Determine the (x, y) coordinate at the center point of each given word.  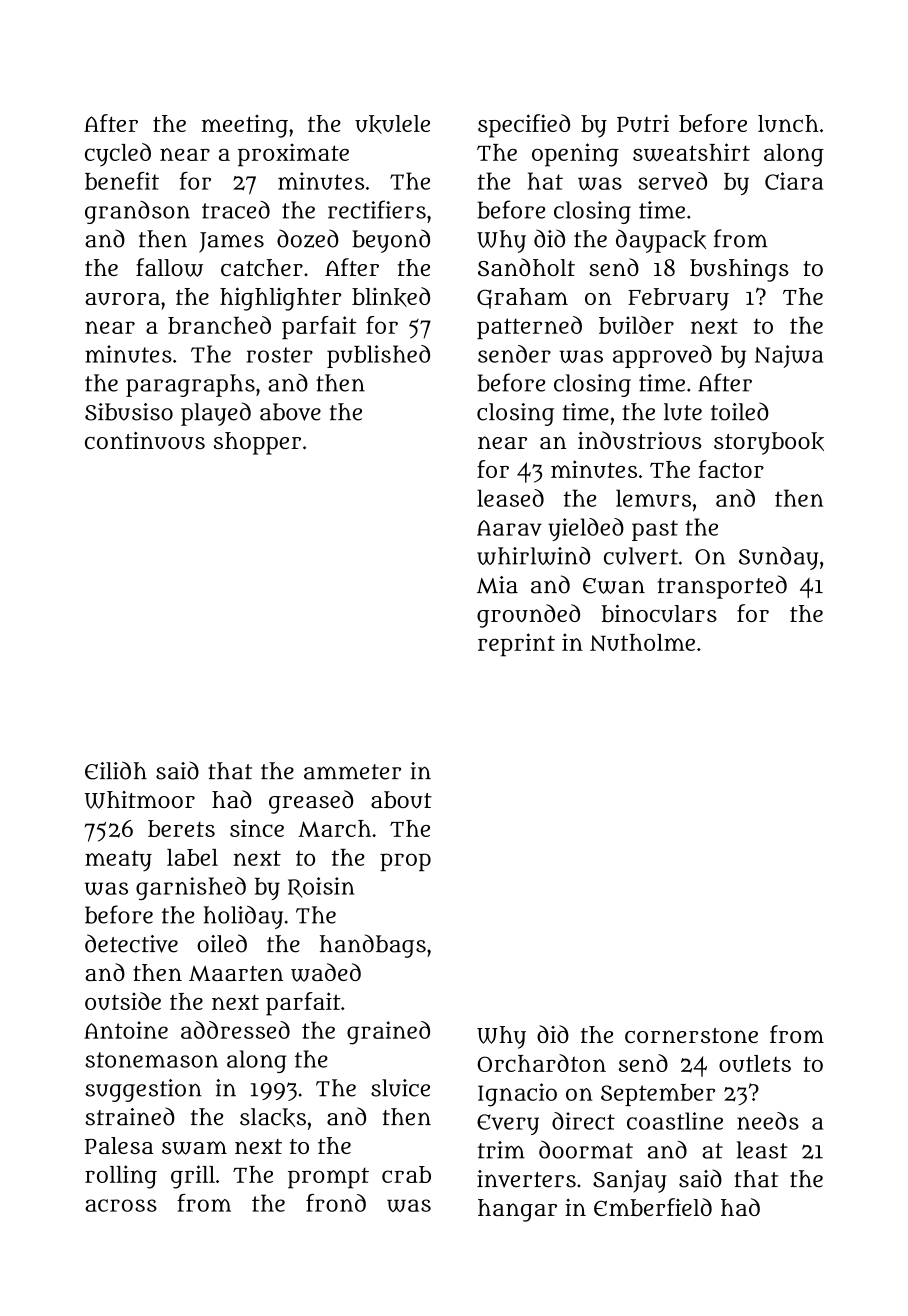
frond (336, 1203)
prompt (328, 1178)
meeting (245, 126)
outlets (755, 1063)
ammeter (352, 772)
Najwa (789, 356)
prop (405, 862)
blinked (391, 297)
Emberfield (653, 1207)
